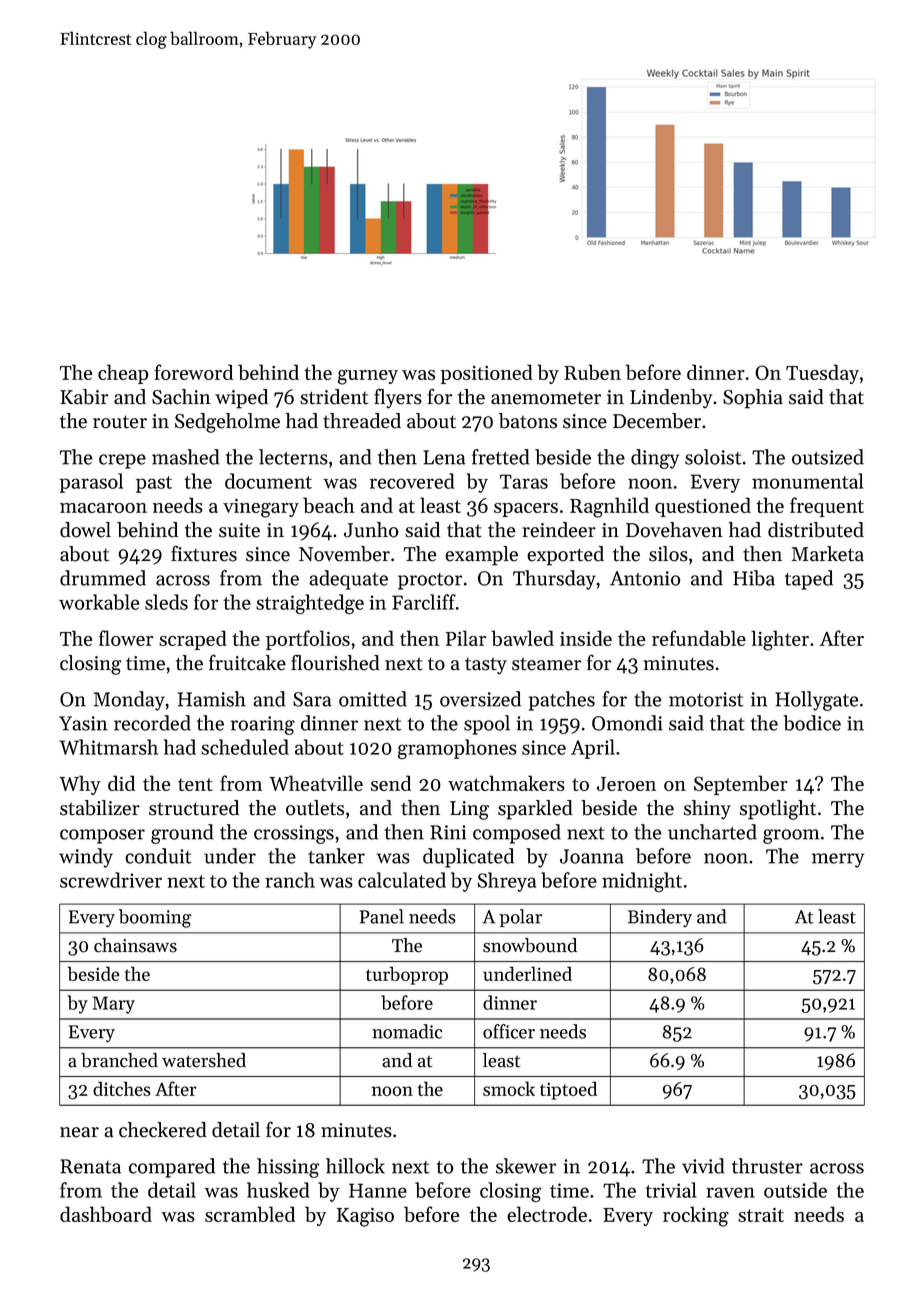 Image resolution: width=924 pixels, height=1311 pixels. I want to click on checkered, so click(163, 1130).
